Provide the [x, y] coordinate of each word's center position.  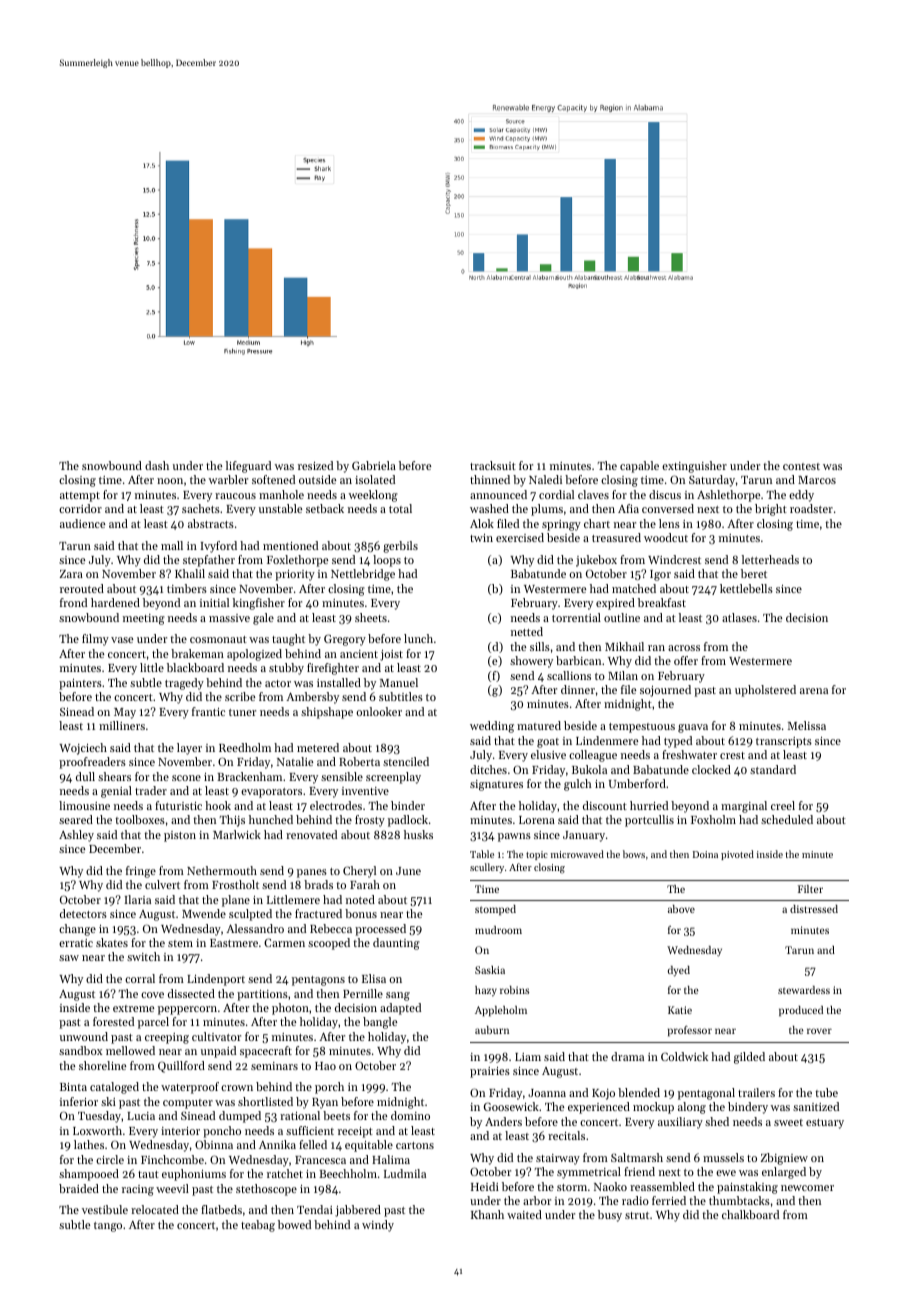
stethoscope [266, 1190]
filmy [95, 640]
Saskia [490, 970]
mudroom [498, 930]
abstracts [211, 523]
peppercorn [187, 1010]
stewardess [804, 990]
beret [754, 573]
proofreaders [92, 763]
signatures [496, 785]
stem [180, 943]
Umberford [637, 783]
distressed [814, 909]
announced [498, 494]
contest [801, 466]
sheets [371, 617]
